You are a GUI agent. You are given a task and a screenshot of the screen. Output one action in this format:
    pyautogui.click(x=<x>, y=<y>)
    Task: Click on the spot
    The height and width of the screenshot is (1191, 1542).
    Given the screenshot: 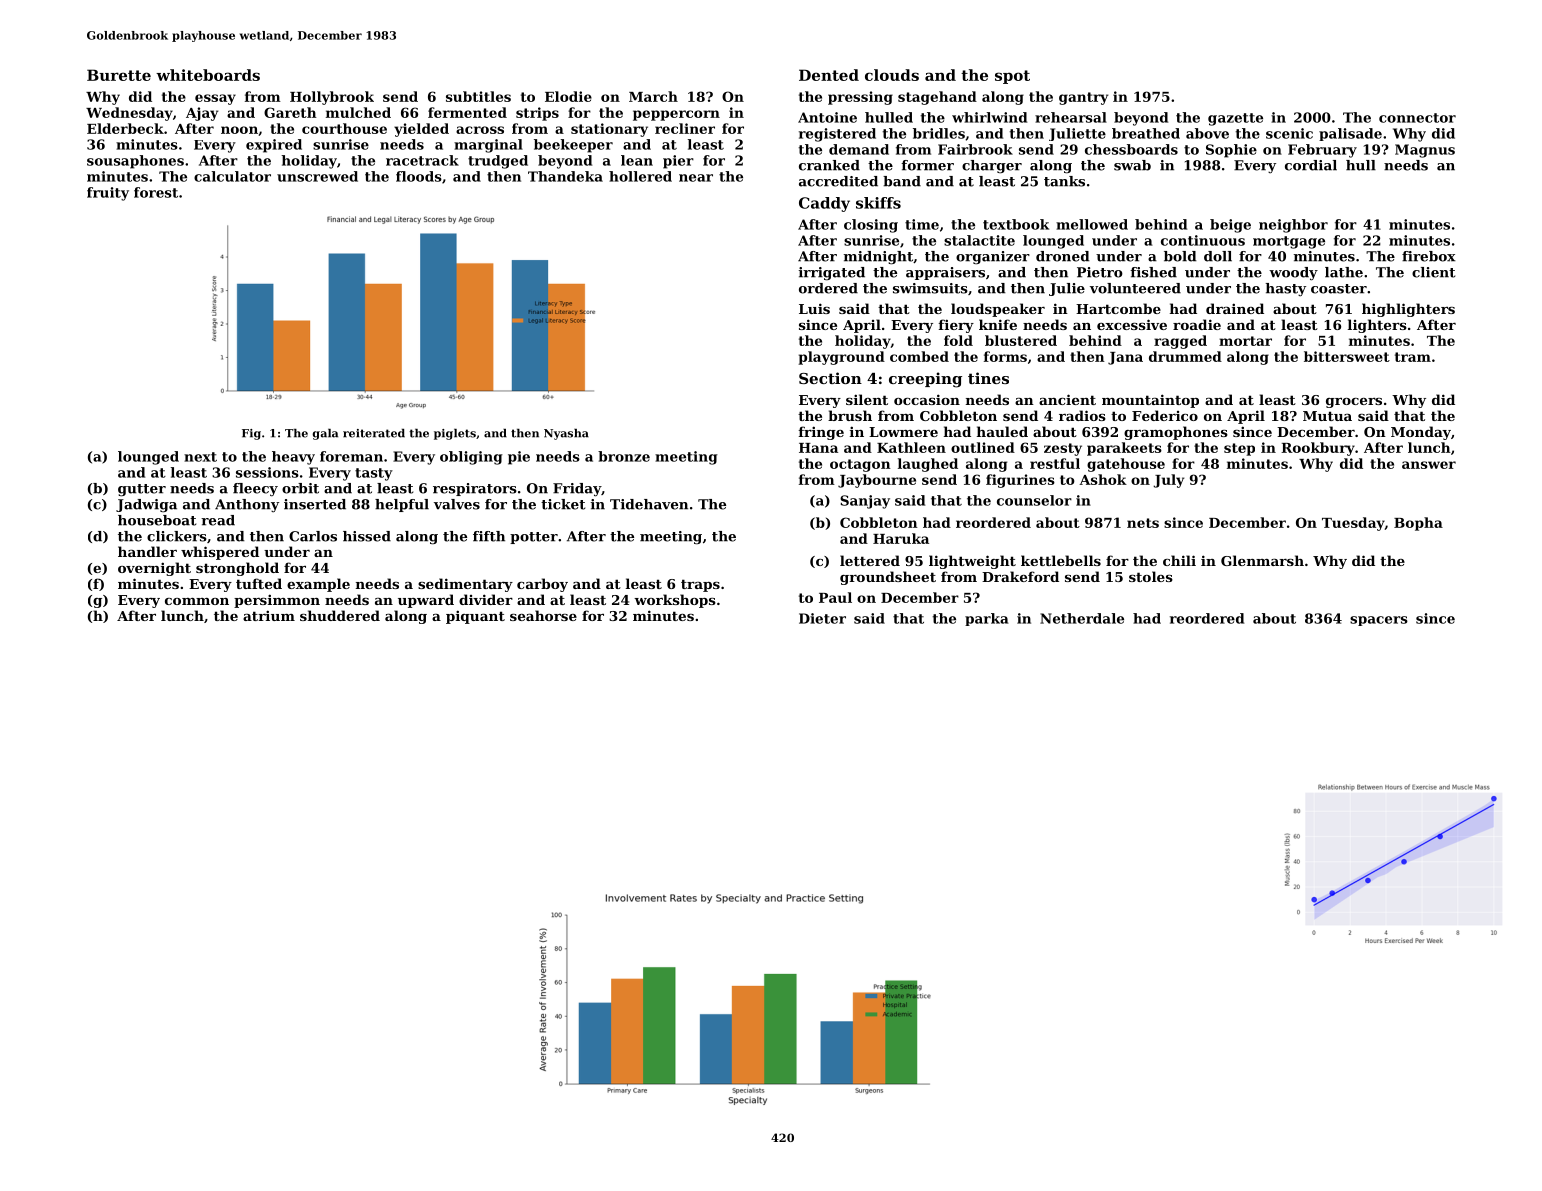 What is the action you would take?
    pyautogui.click(x=1012, y=77)
